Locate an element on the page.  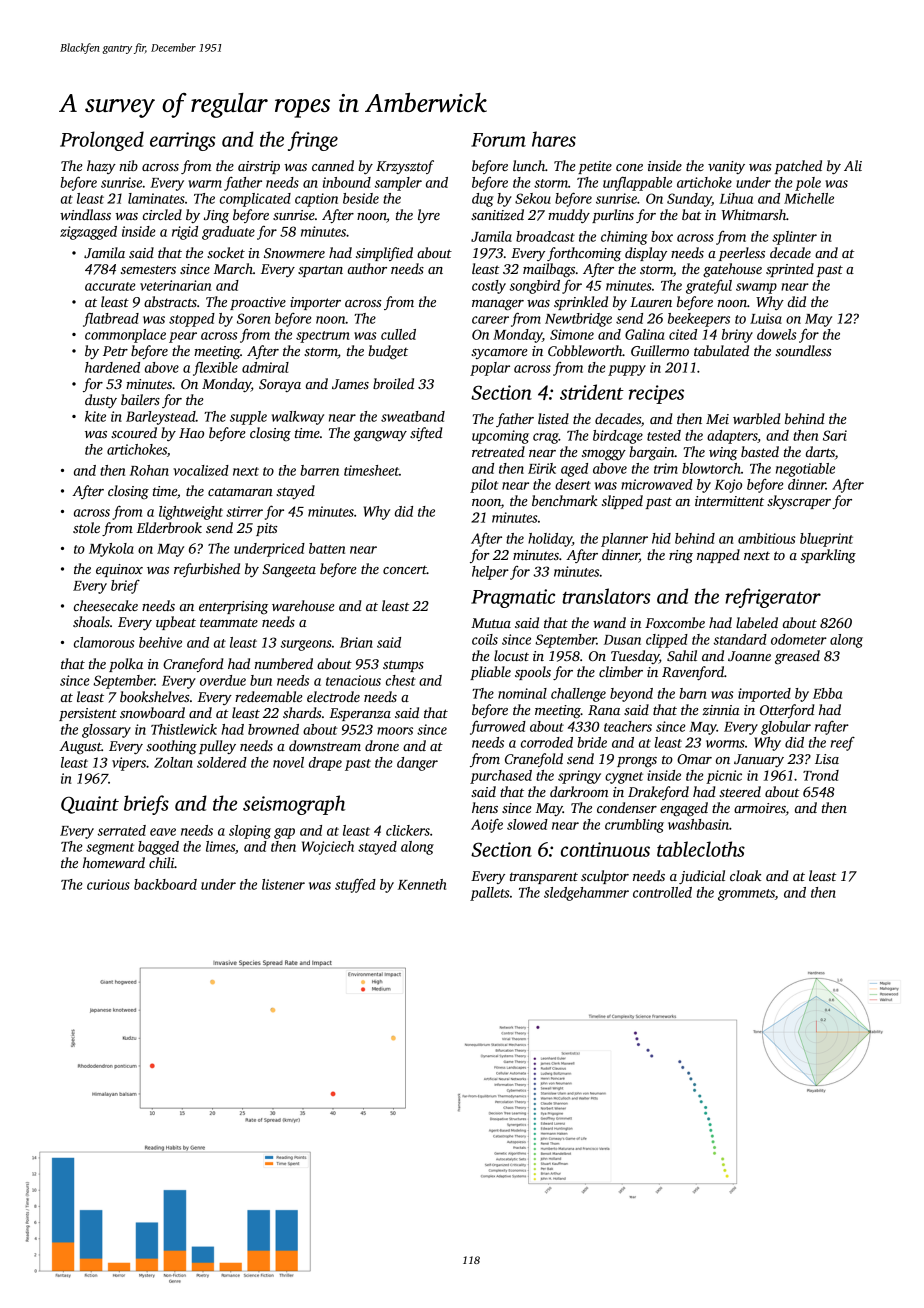
Quaint is located at coordinates (90, 805).
